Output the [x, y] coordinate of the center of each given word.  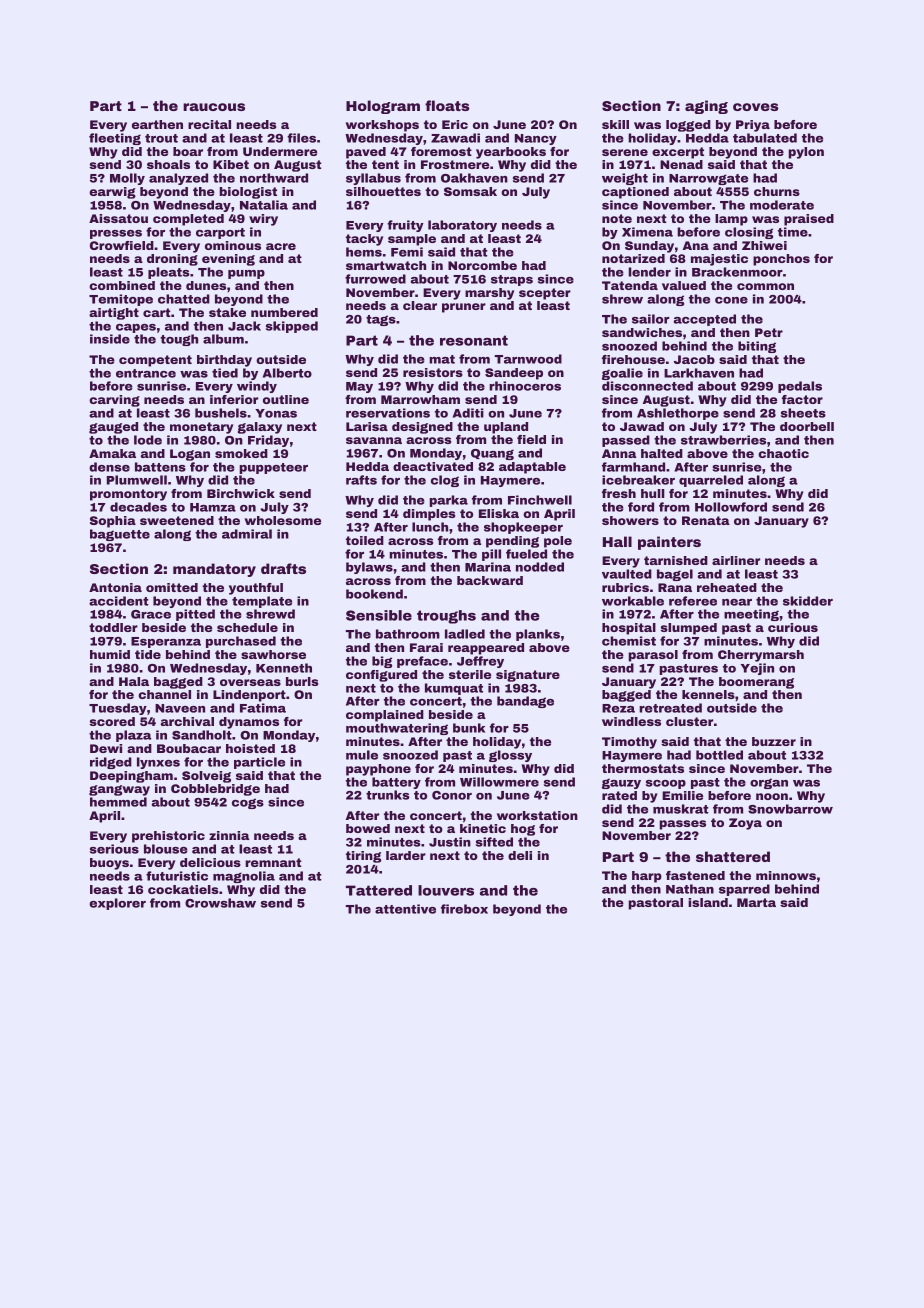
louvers [446, 890]
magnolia [244, 877]
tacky [364, 240]
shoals [168, 164]
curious [793, 627]
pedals [800, 387]
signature [528, 676]
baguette [120, 535]
